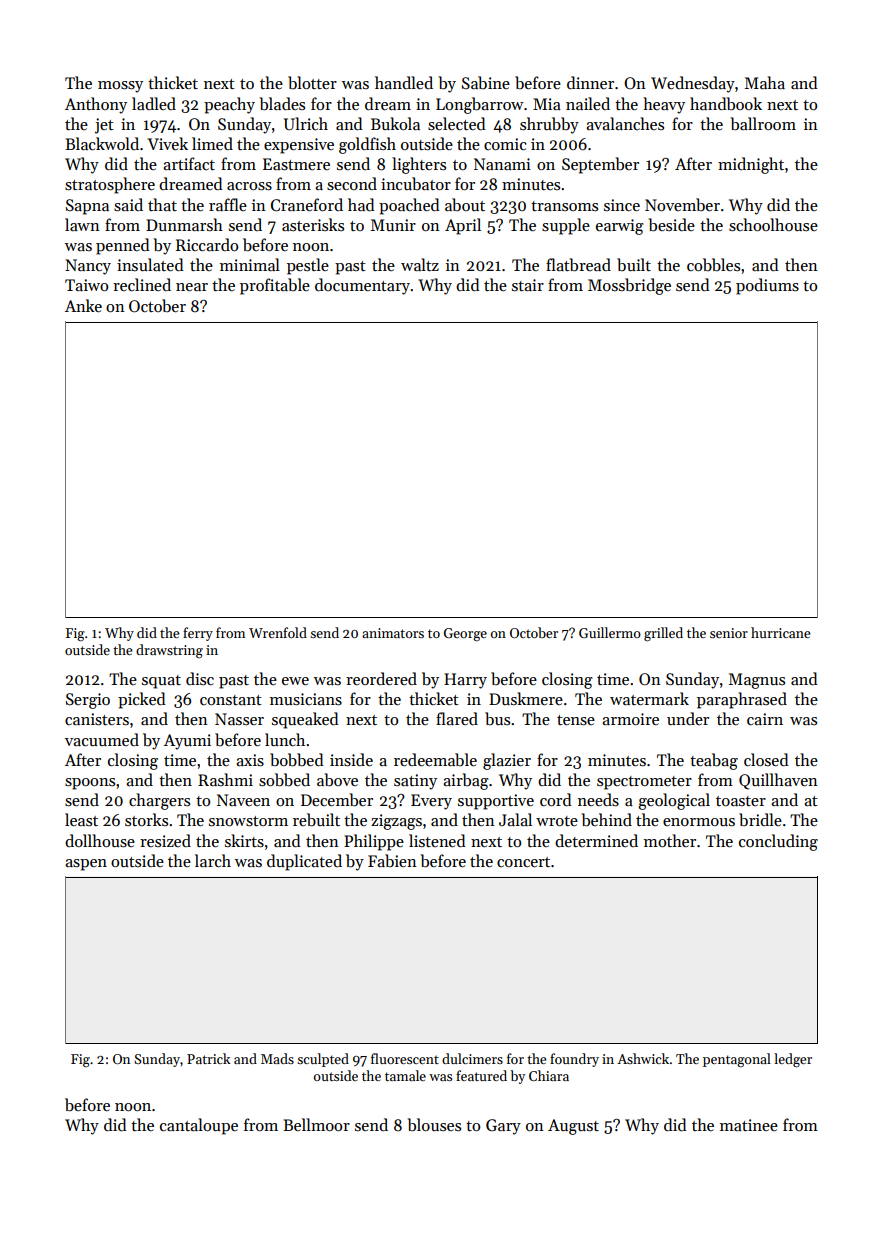  What do you see at coordinates (629, 286) in the image?
I see `Mossbridge` at bounding box center [629, 286].
